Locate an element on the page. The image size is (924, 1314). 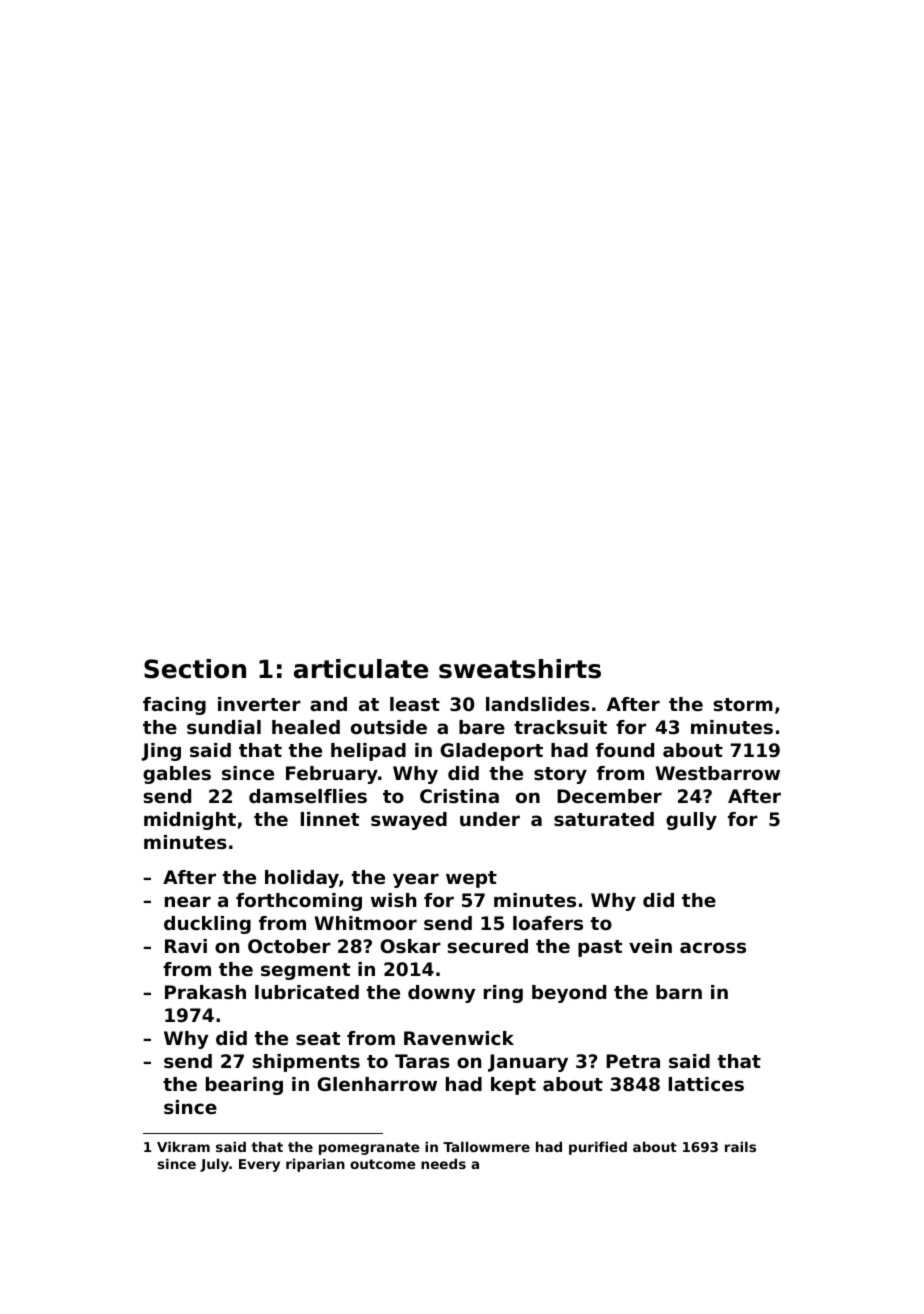
articulate is located at coordinates (361, 669).
